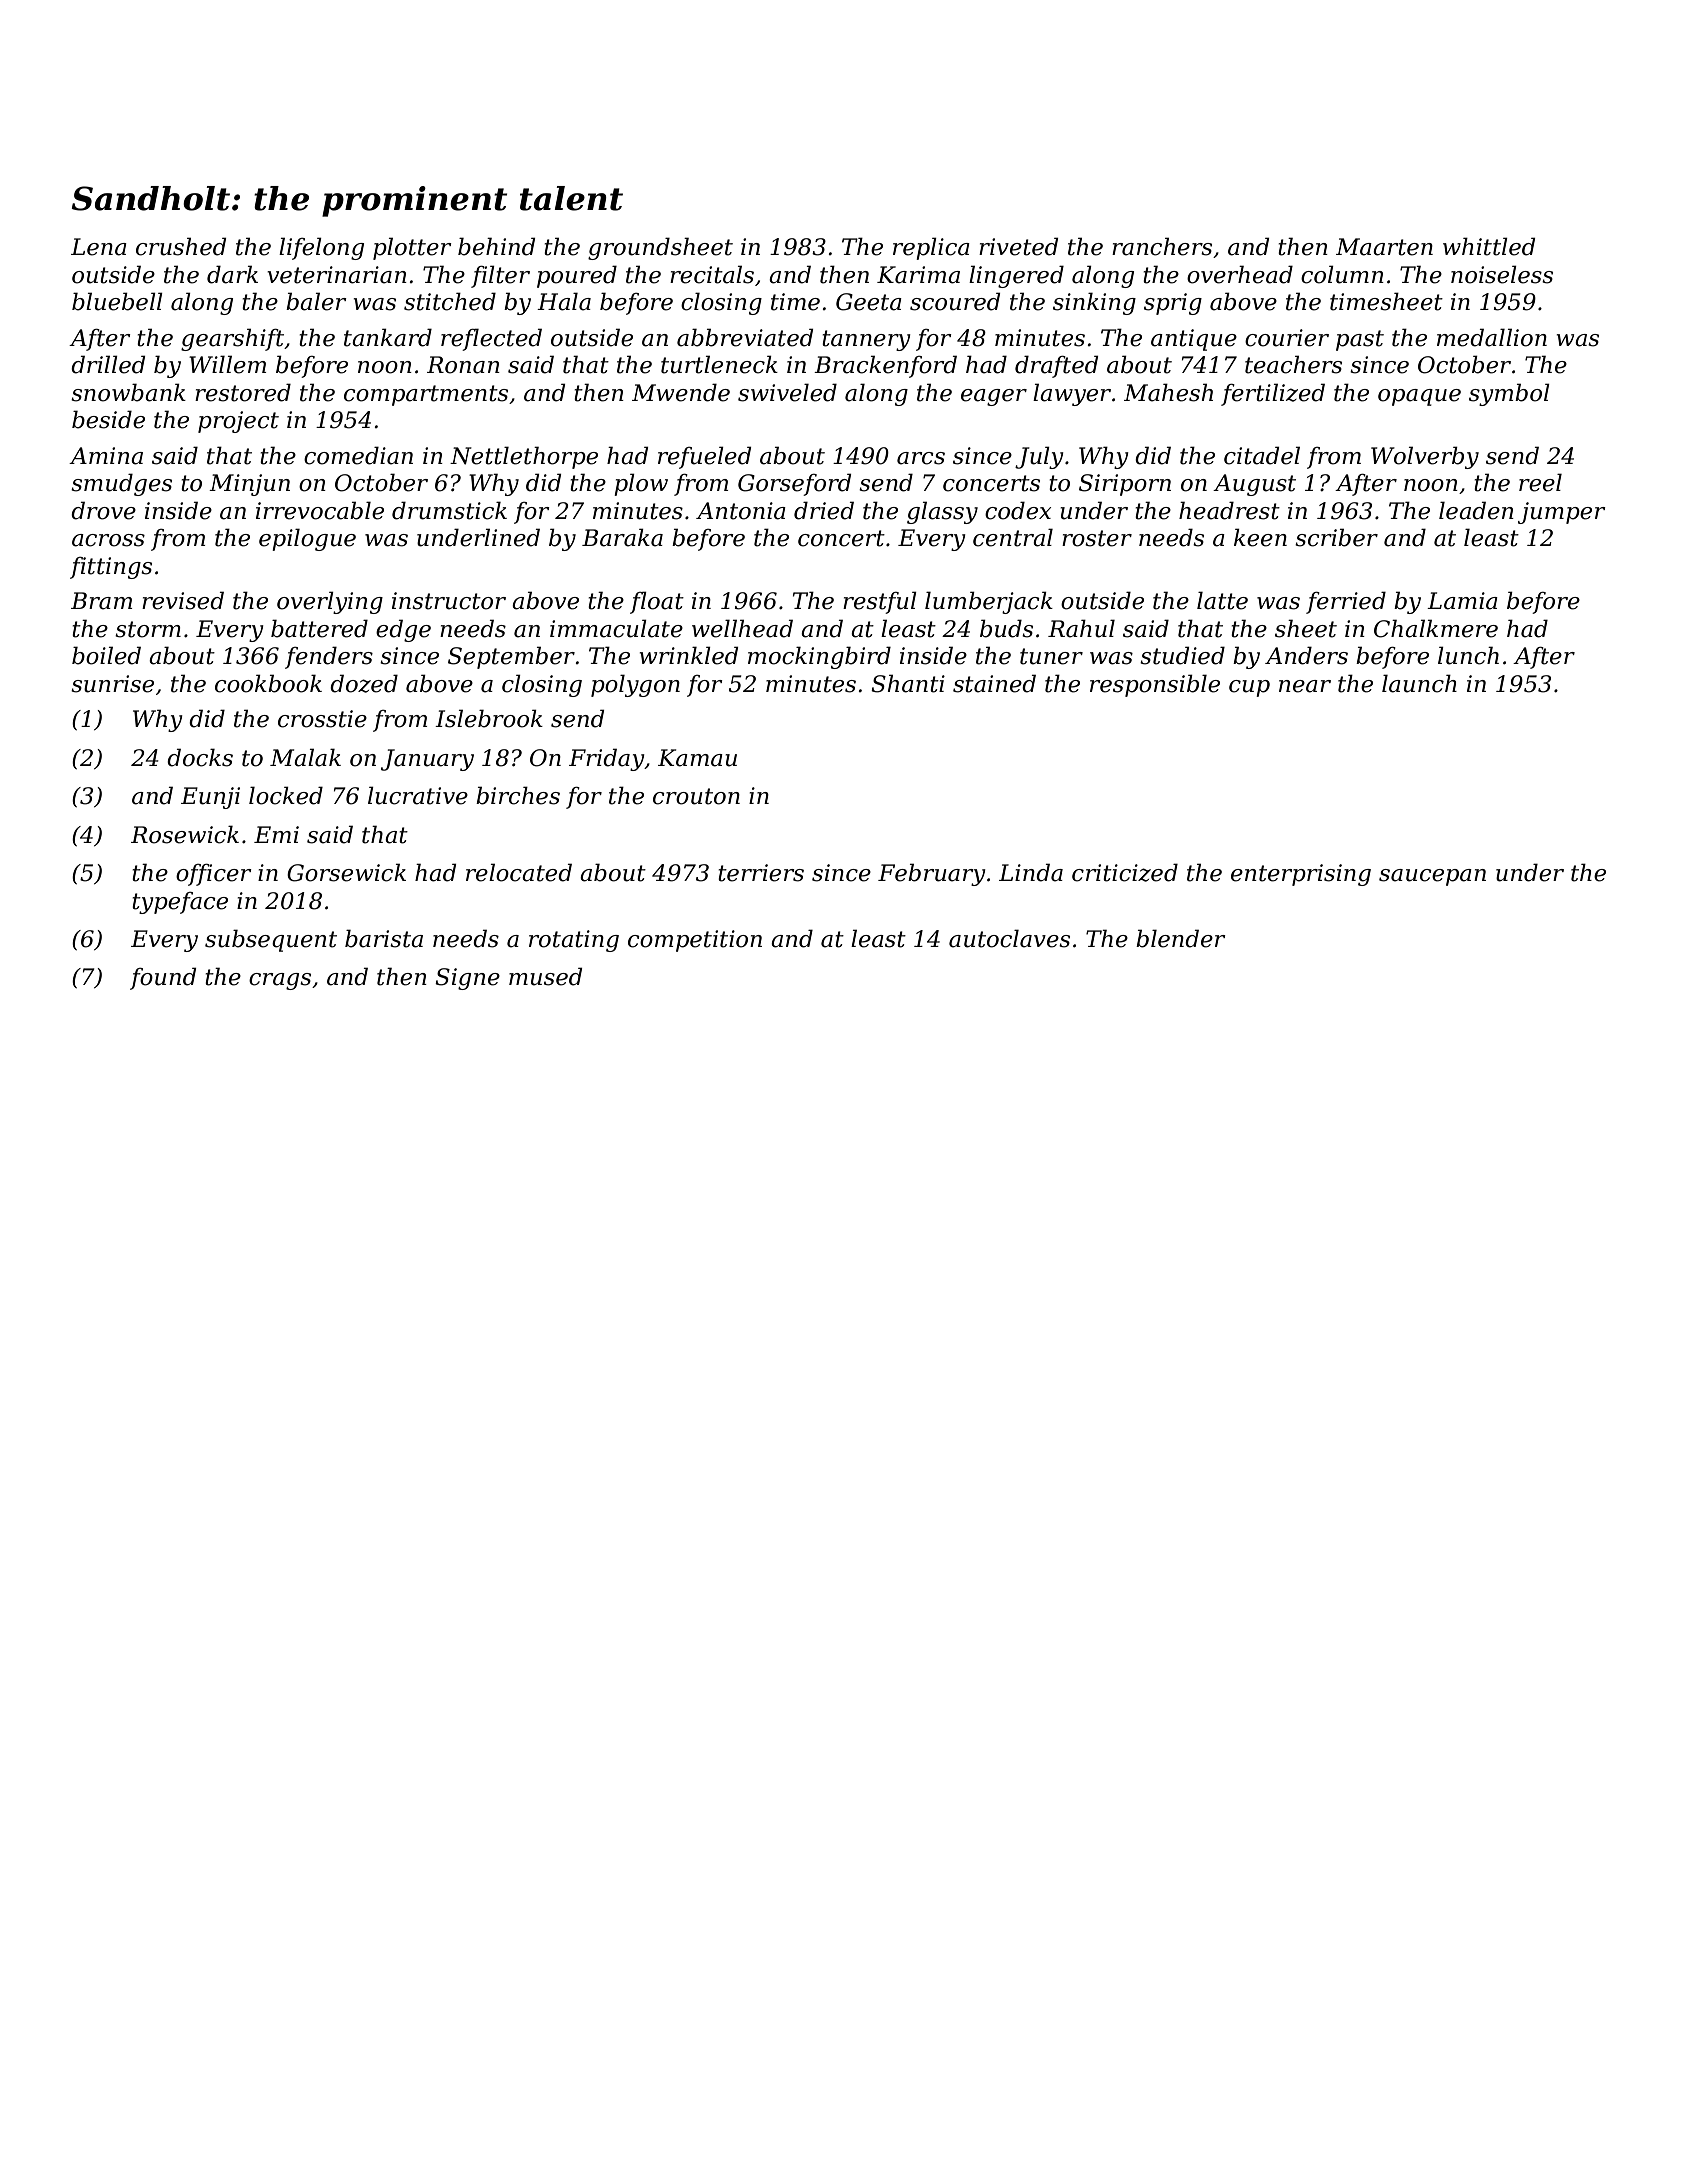  What do you see at coordinates (467, 979) in the image?
I see `Signe` at bounding box center [467, 979].
